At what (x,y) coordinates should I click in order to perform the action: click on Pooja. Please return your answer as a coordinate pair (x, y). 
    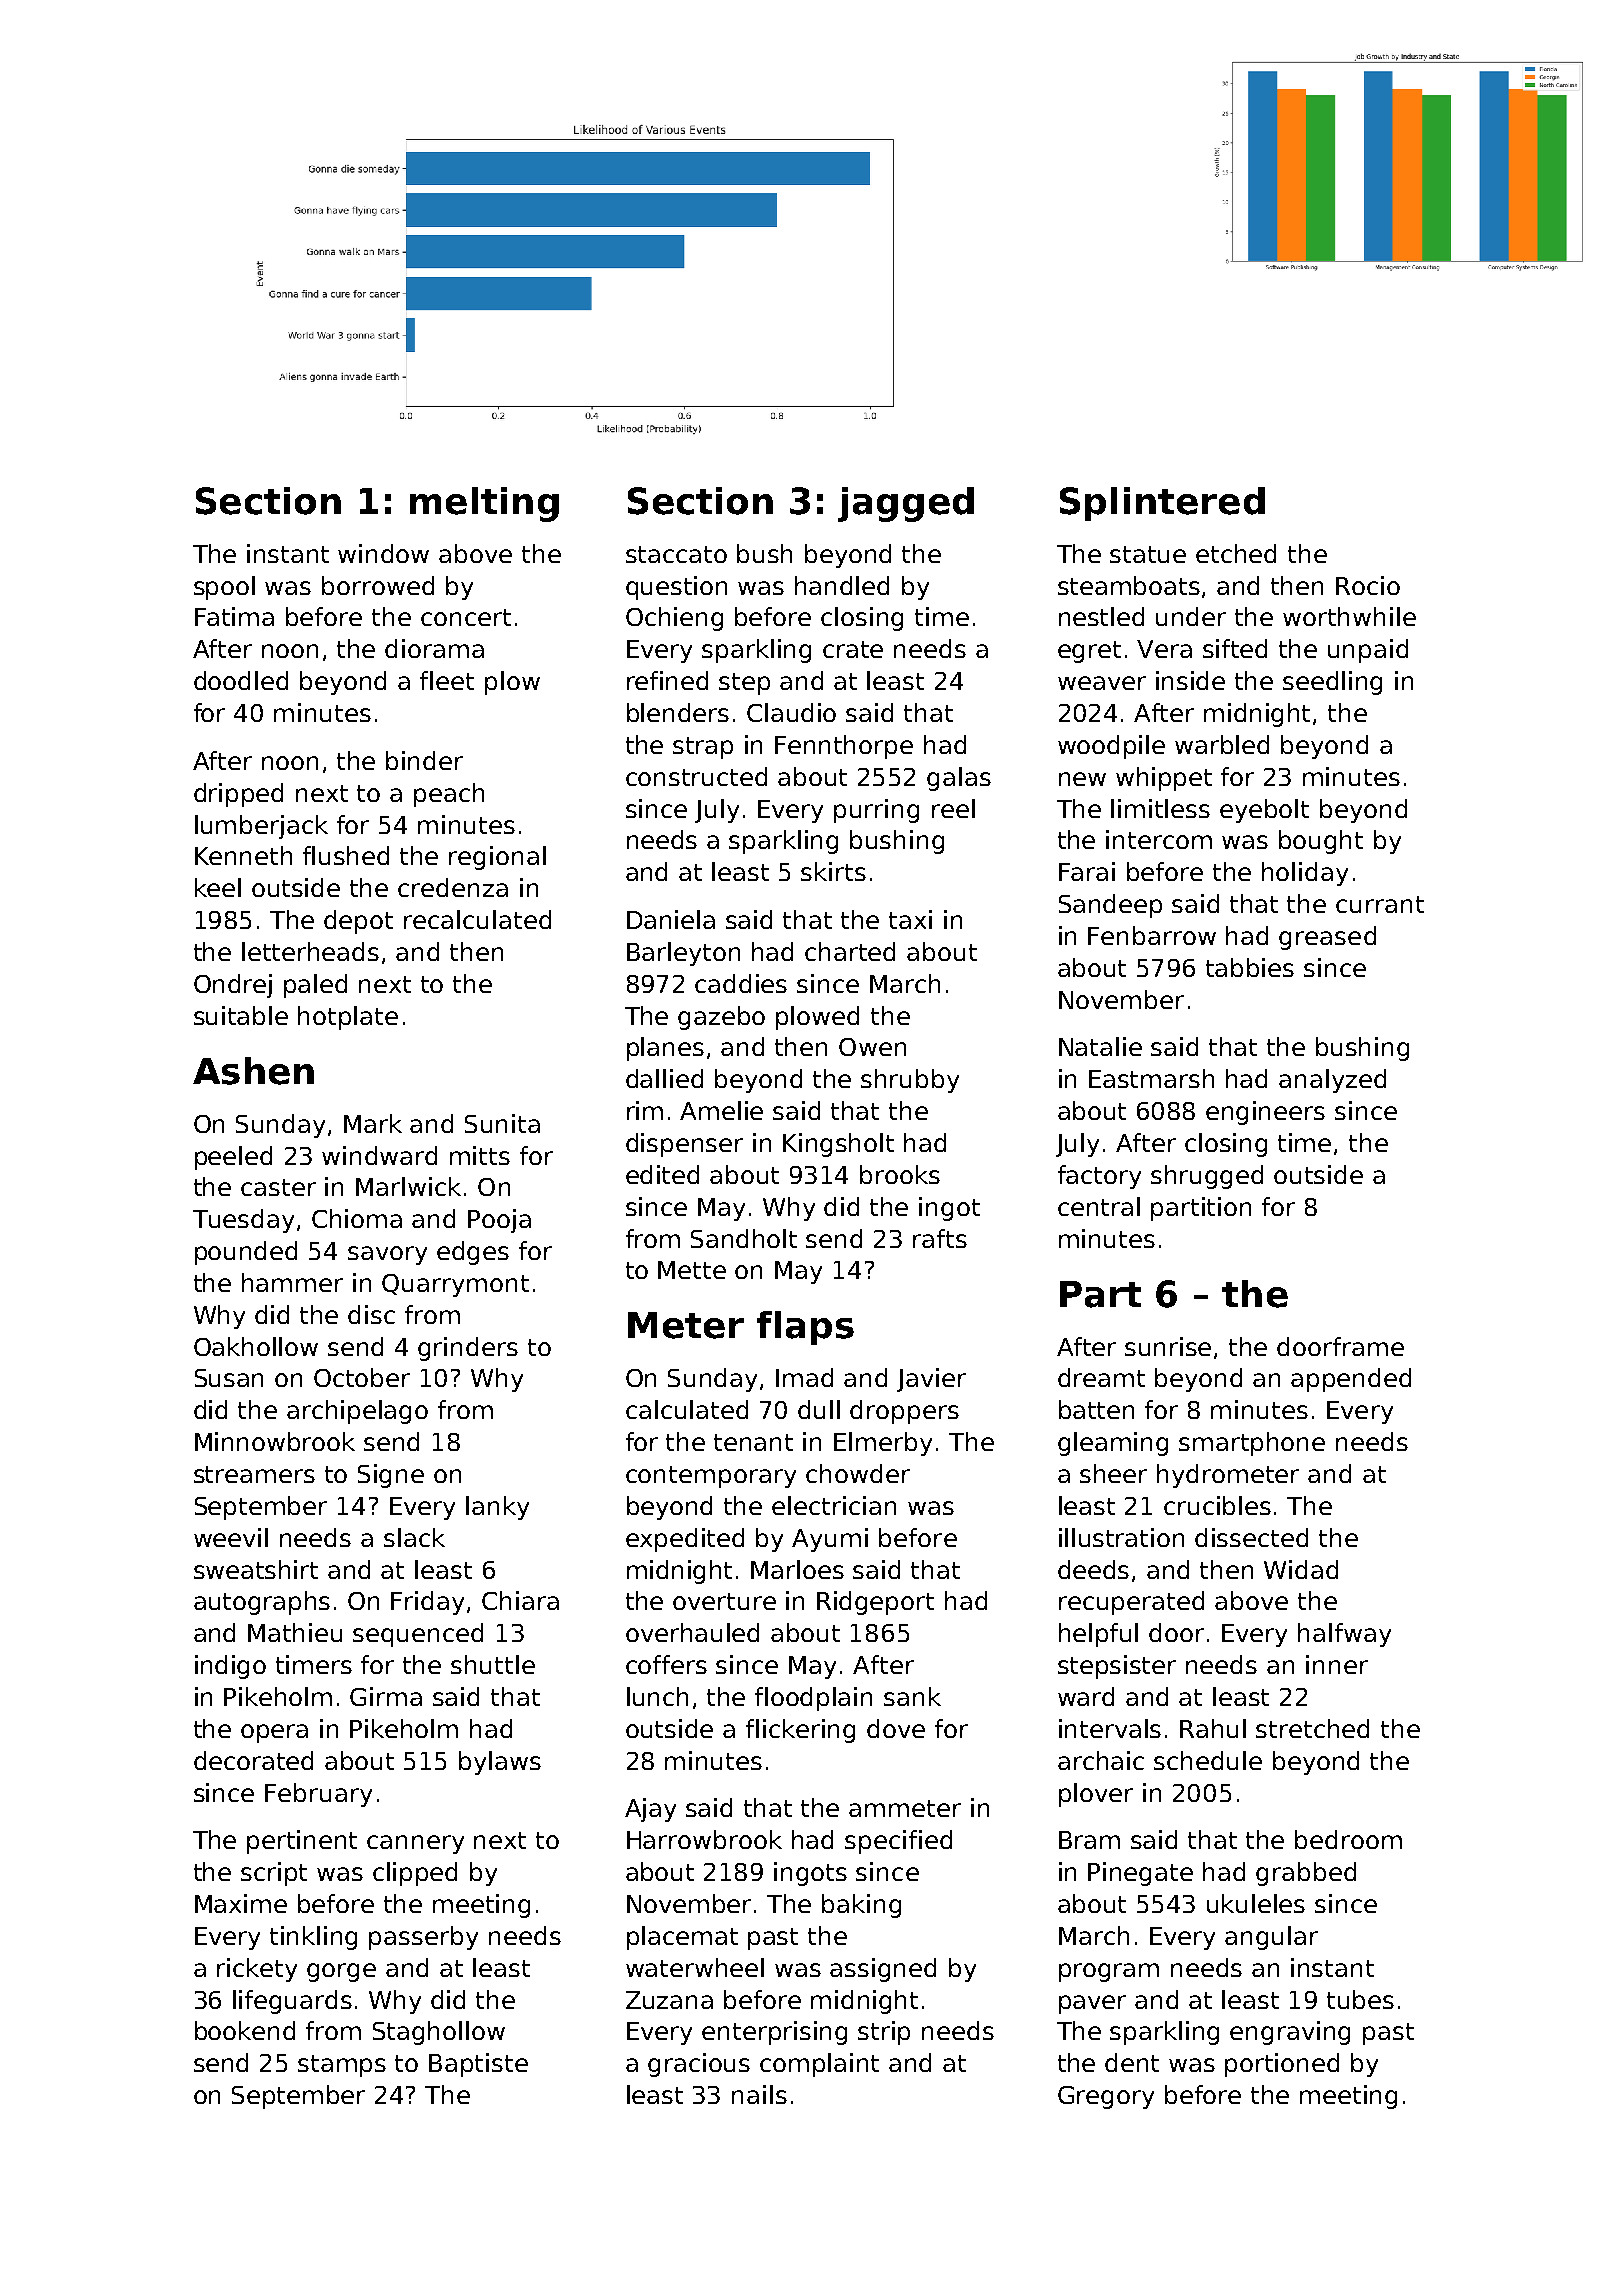
    Looking at the image, I should click on (499, 1221).
